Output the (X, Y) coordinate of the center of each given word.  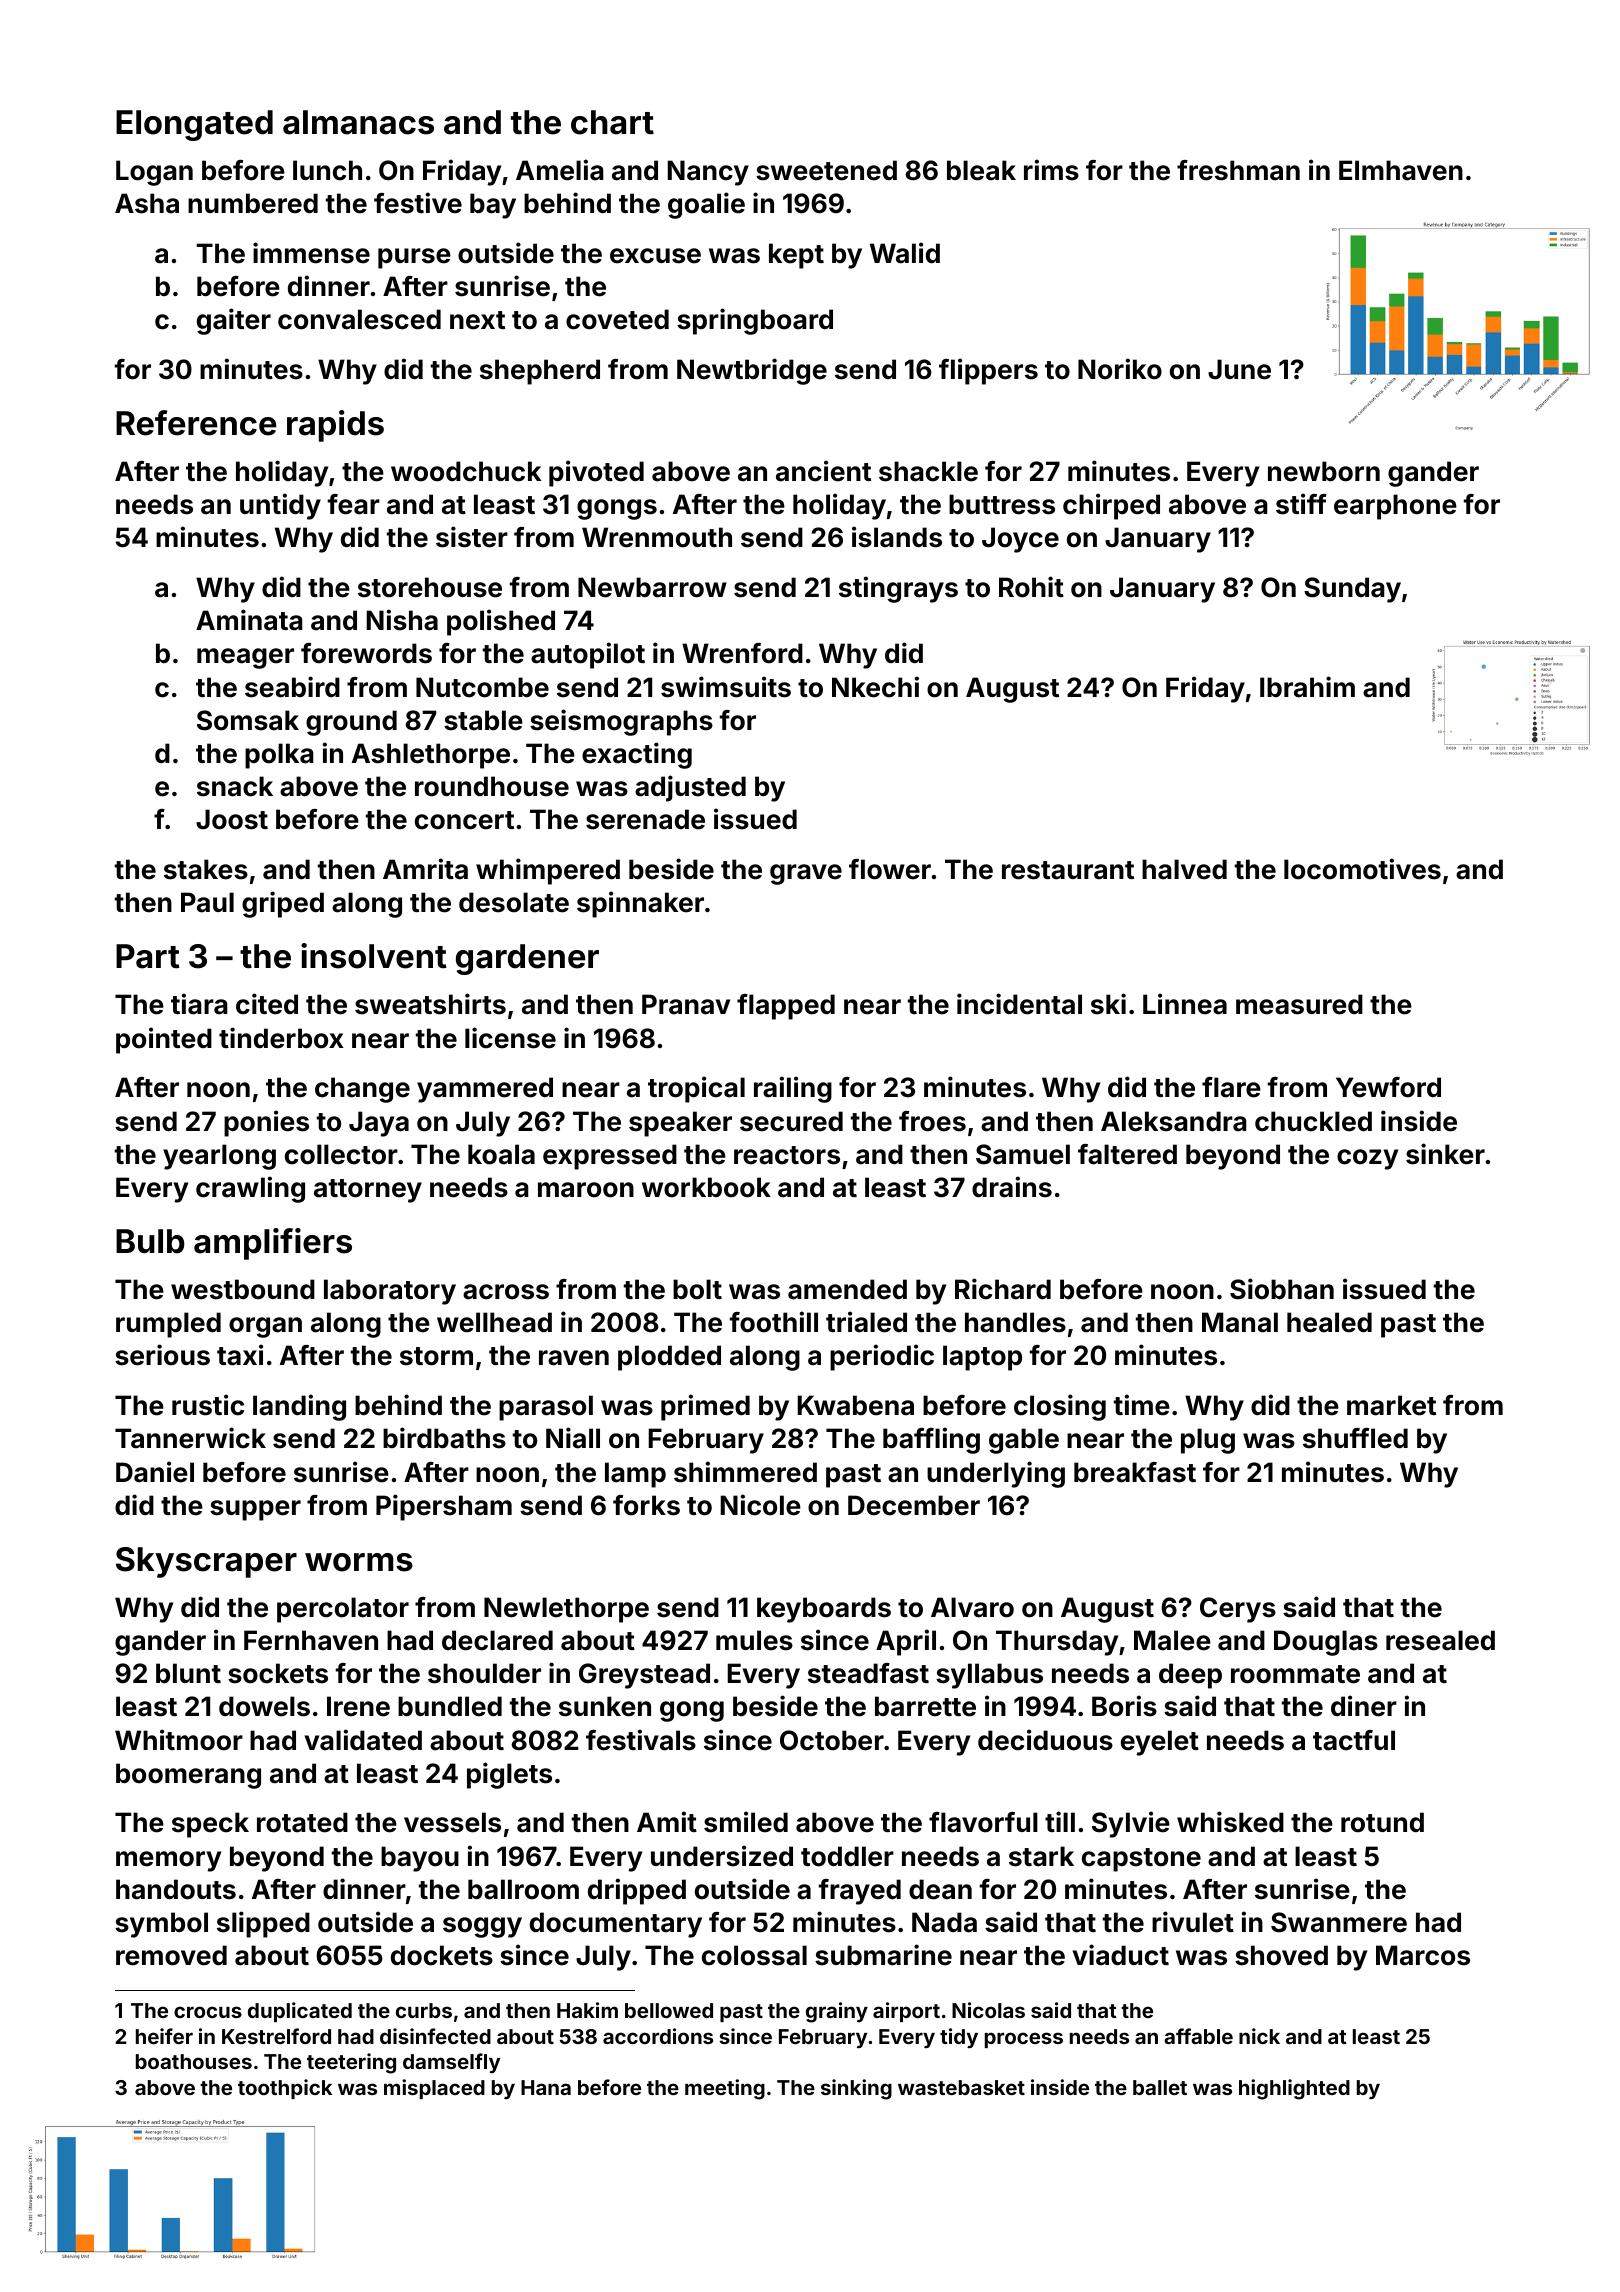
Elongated (194, 125)
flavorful (983, 1822)
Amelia (560, 170)
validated (363, 1740)
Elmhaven (1401, 170)
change (362, 1090)
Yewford (1388, 1087)
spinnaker (640, 904)
